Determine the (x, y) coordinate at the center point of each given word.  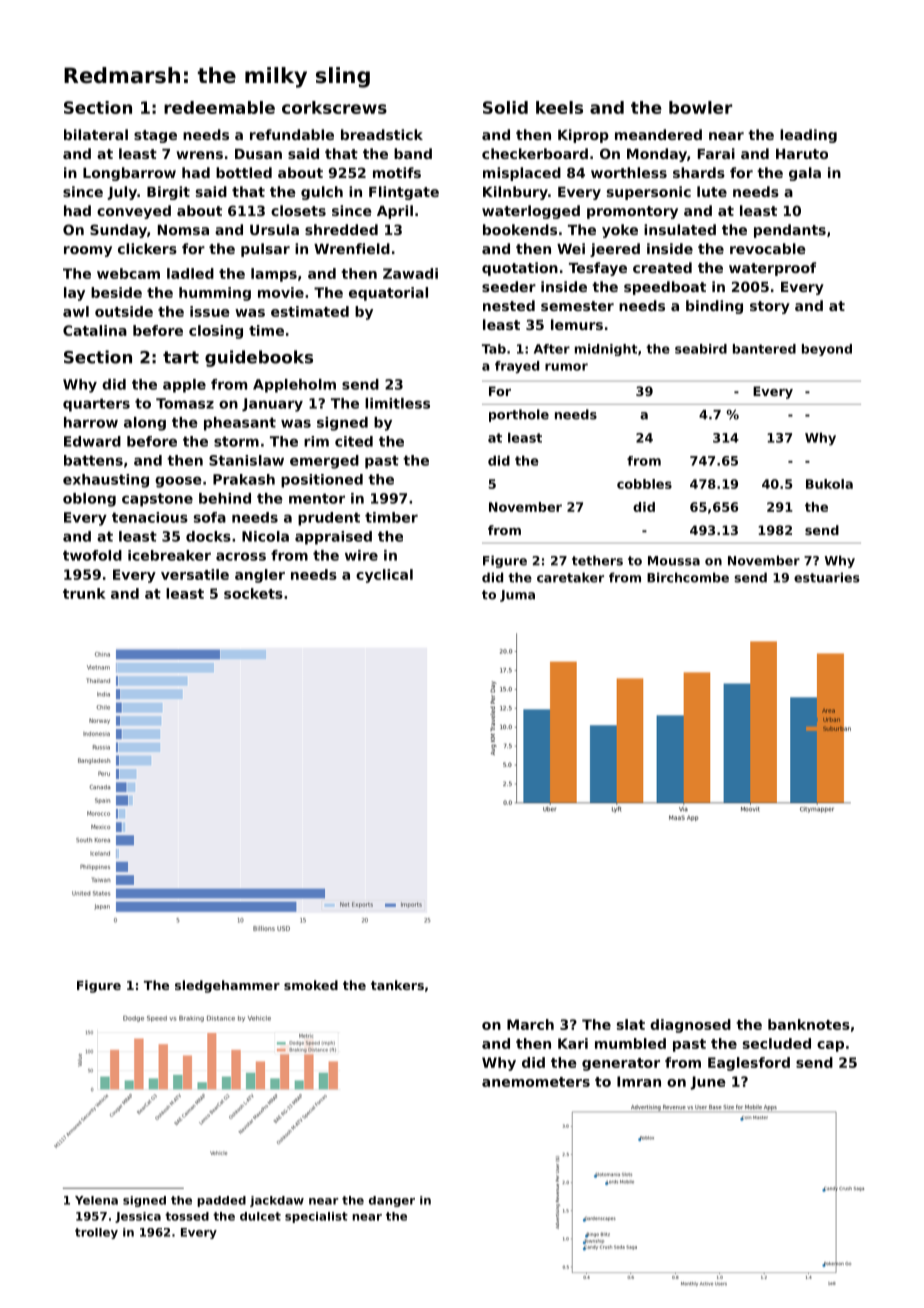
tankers (397, 985)
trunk (84, 593)
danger (392, 1201)
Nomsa (183, 230)
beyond (827, 350)
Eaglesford (749, 1064)
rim (316, 441)
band (413, 153)
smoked (311, 985)
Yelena (96, 1200)
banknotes (809, 1024)
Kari (573, 1043)
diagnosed (690, 1026)
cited (354, 441)
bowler (700, 107)
